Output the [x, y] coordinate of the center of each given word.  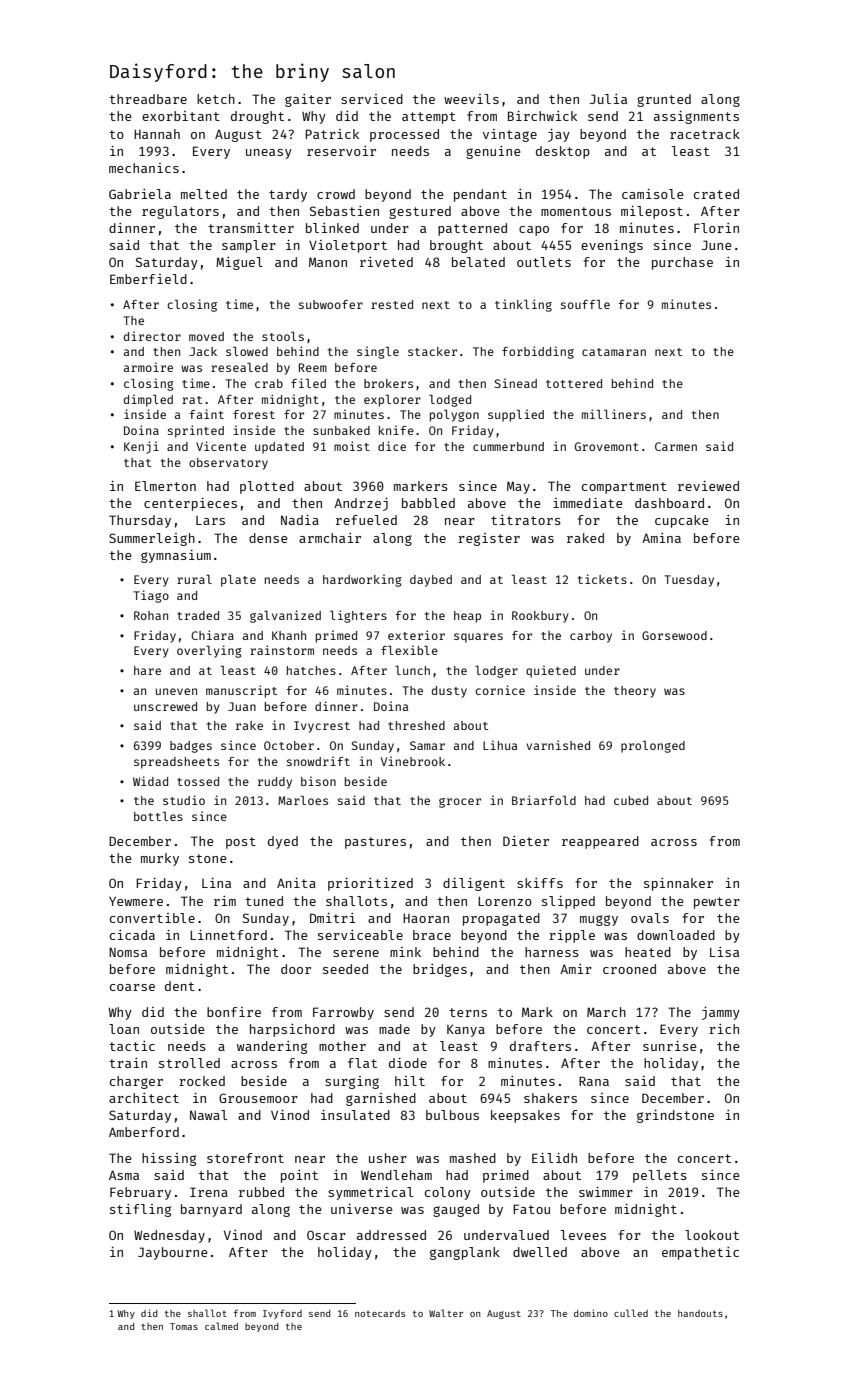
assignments [696, 117]
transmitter [251, 228]
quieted [551, 671]
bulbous [452, 1115]
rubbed [261, 1192]
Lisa [724, 952]
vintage [510, 135]
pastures [375, 843]
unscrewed [165, 706]
